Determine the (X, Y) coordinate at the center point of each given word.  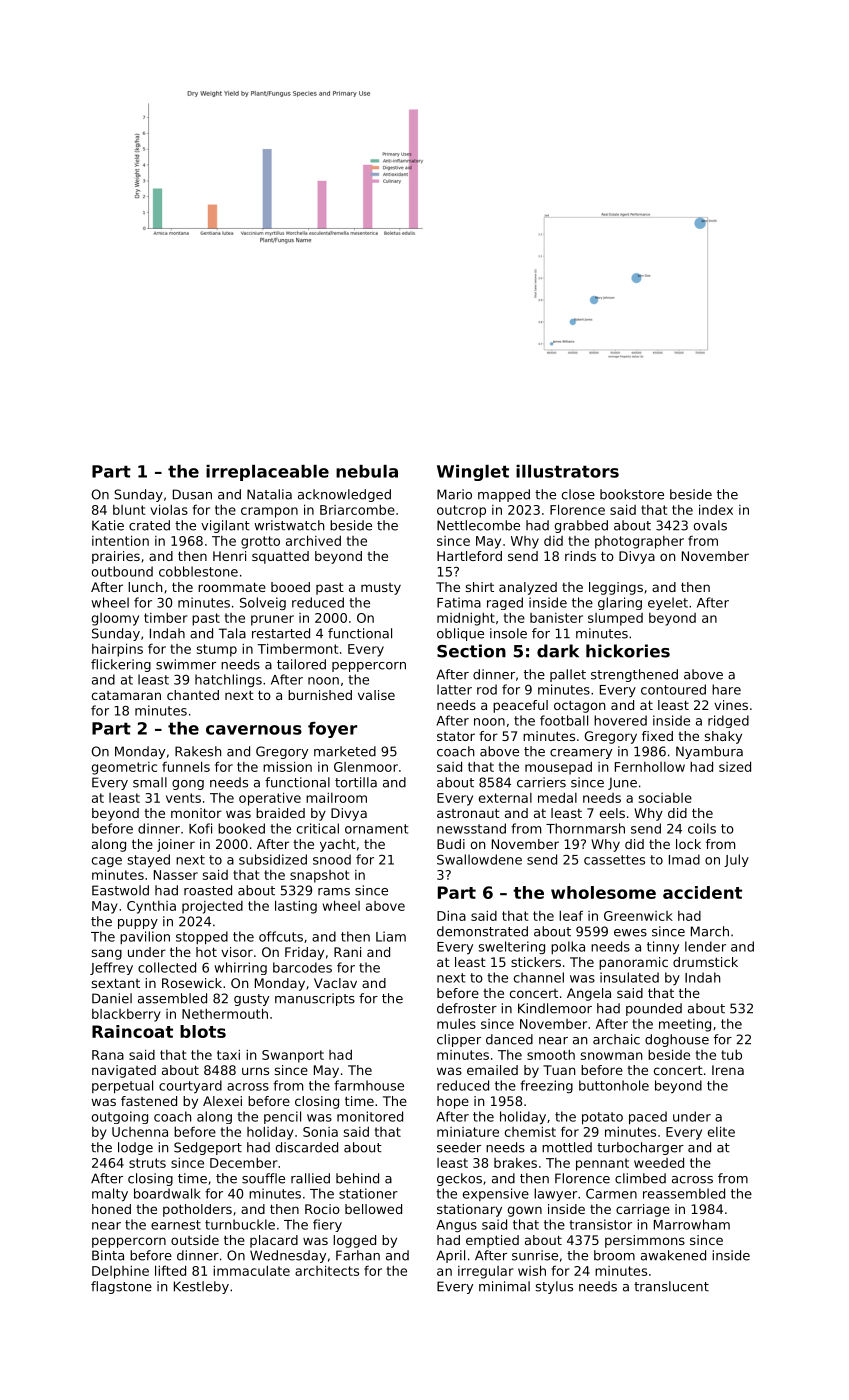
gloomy (115, 619)
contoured (673, 689)
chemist (530, 1132)
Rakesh (198, 751)
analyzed (528, 588)
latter (454, 689)
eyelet (668, 603)
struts (147, 1163)
